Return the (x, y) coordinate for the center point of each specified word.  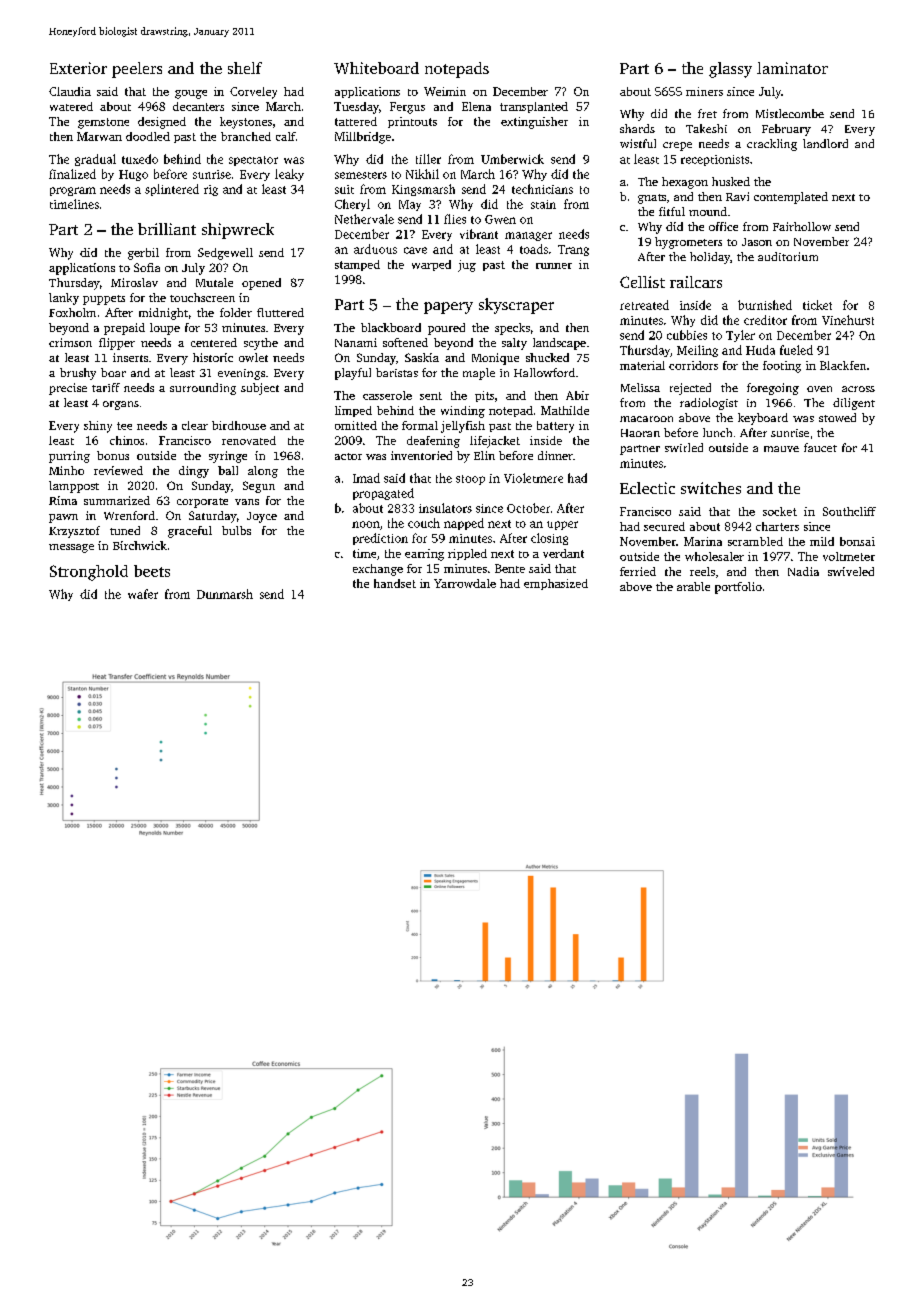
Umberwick (512, 159)
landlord (825, 143)
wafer (143, 594)
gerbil (143, 254)
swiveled (851, 571)
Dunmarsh (225, 594)
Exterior (78, 68)
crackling (772, 145)
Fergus (407, 108)
